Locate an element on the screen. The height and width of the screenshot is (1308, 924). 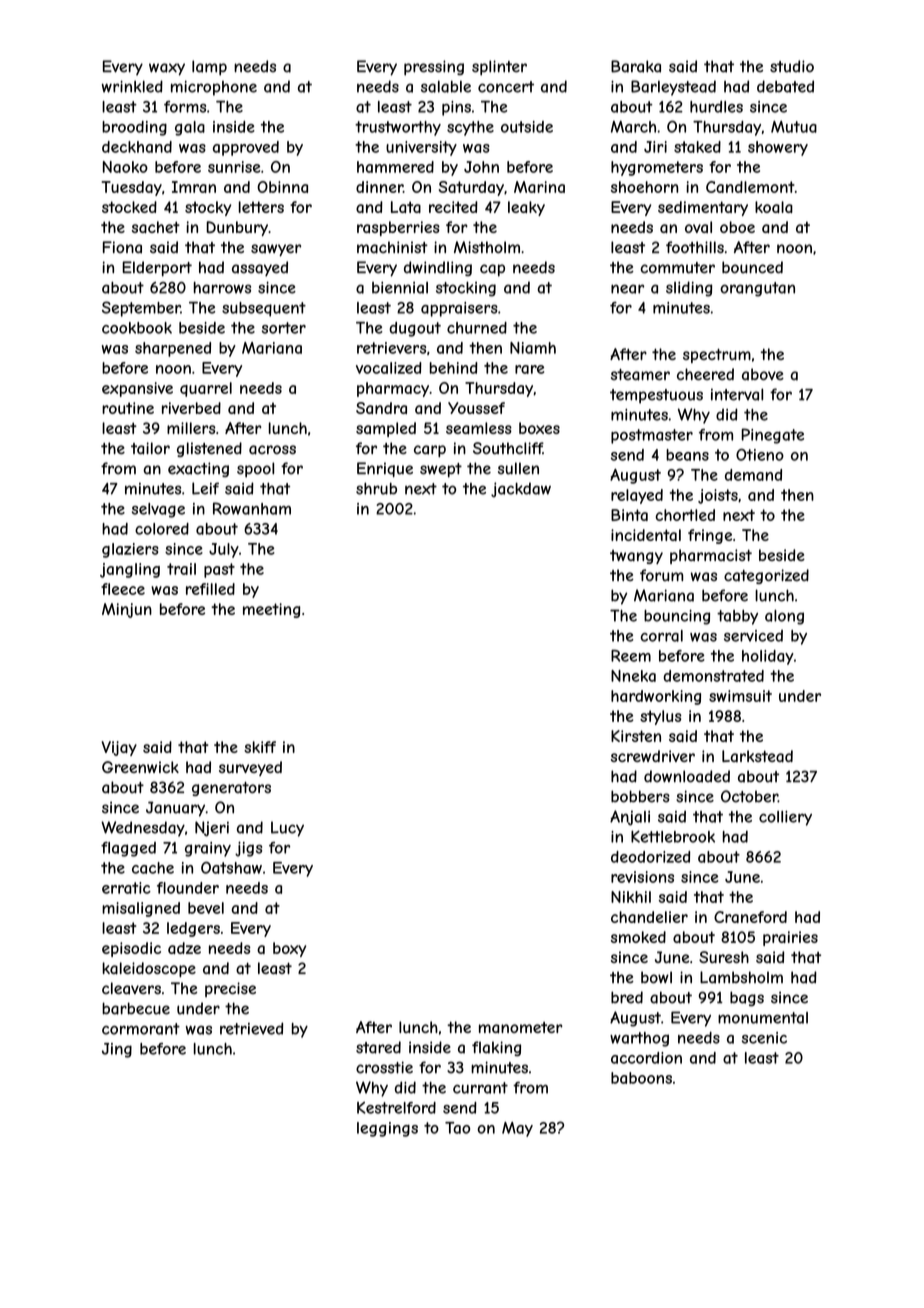
meeting is located at coordinates (271, 610).
